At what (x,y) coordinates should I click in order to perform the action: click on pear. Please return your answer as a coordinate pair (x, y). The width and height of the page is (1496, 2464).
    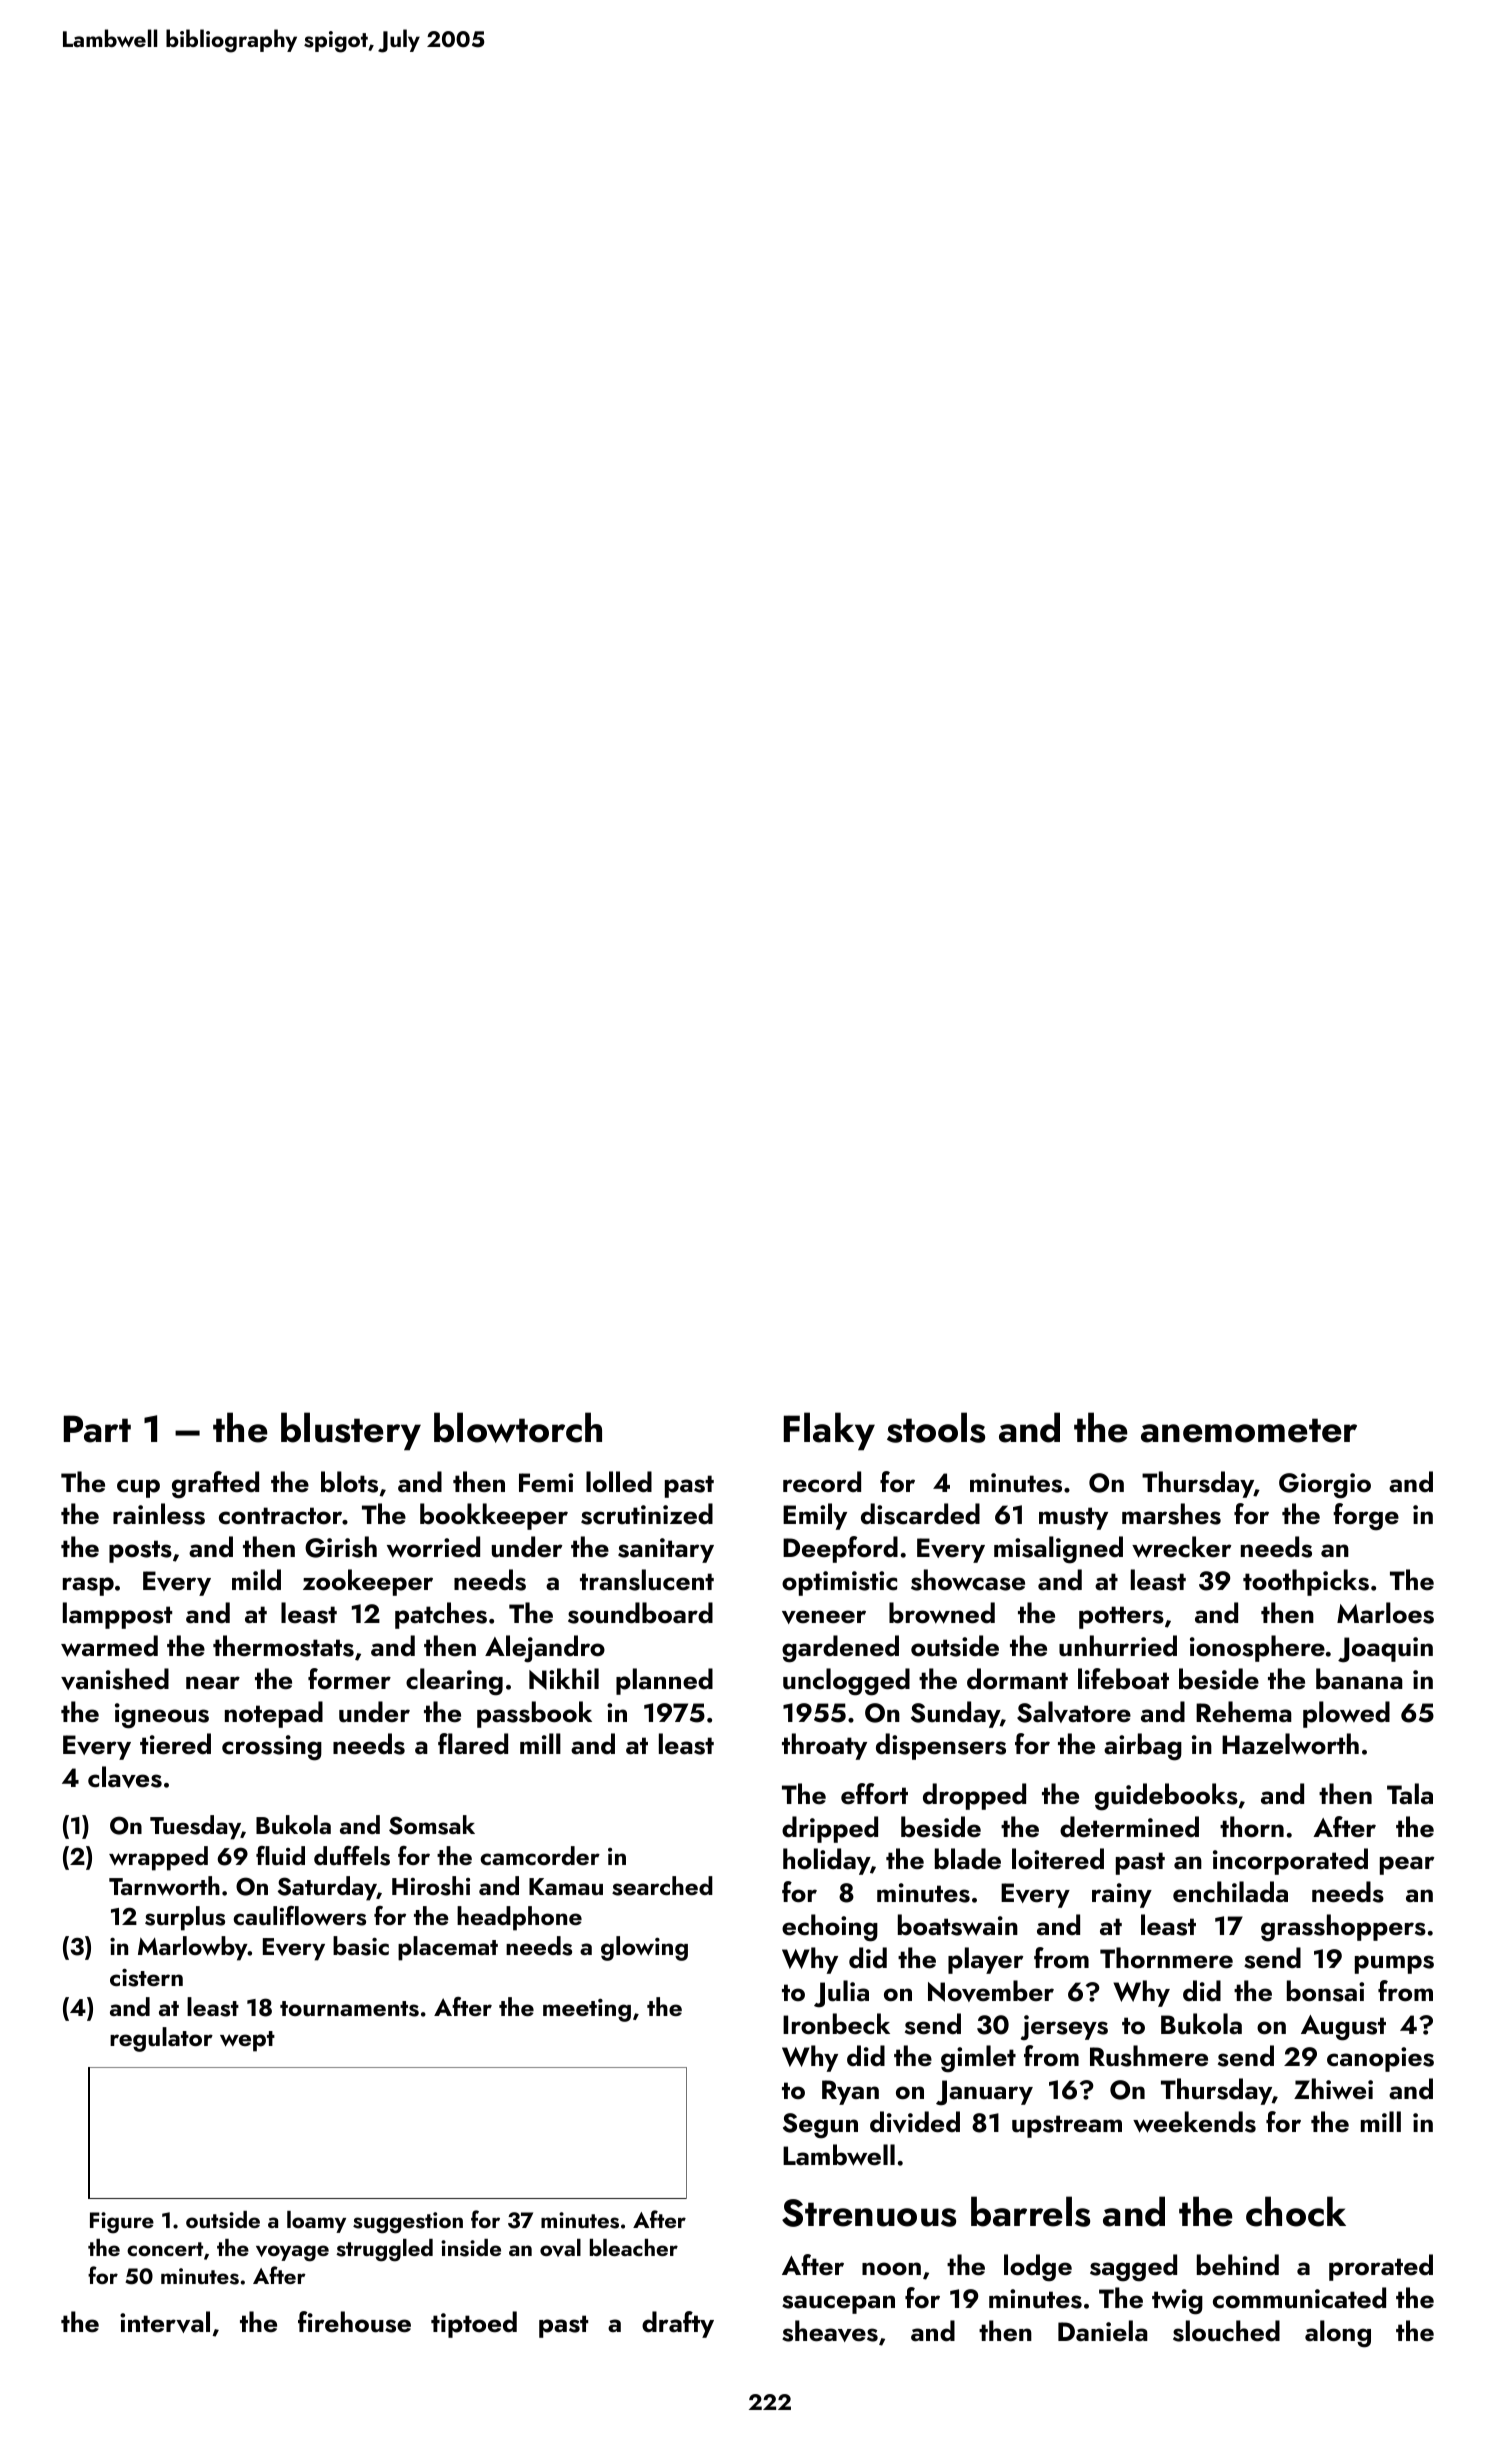
    Looking at the image, I should click on (1407, 1865).
